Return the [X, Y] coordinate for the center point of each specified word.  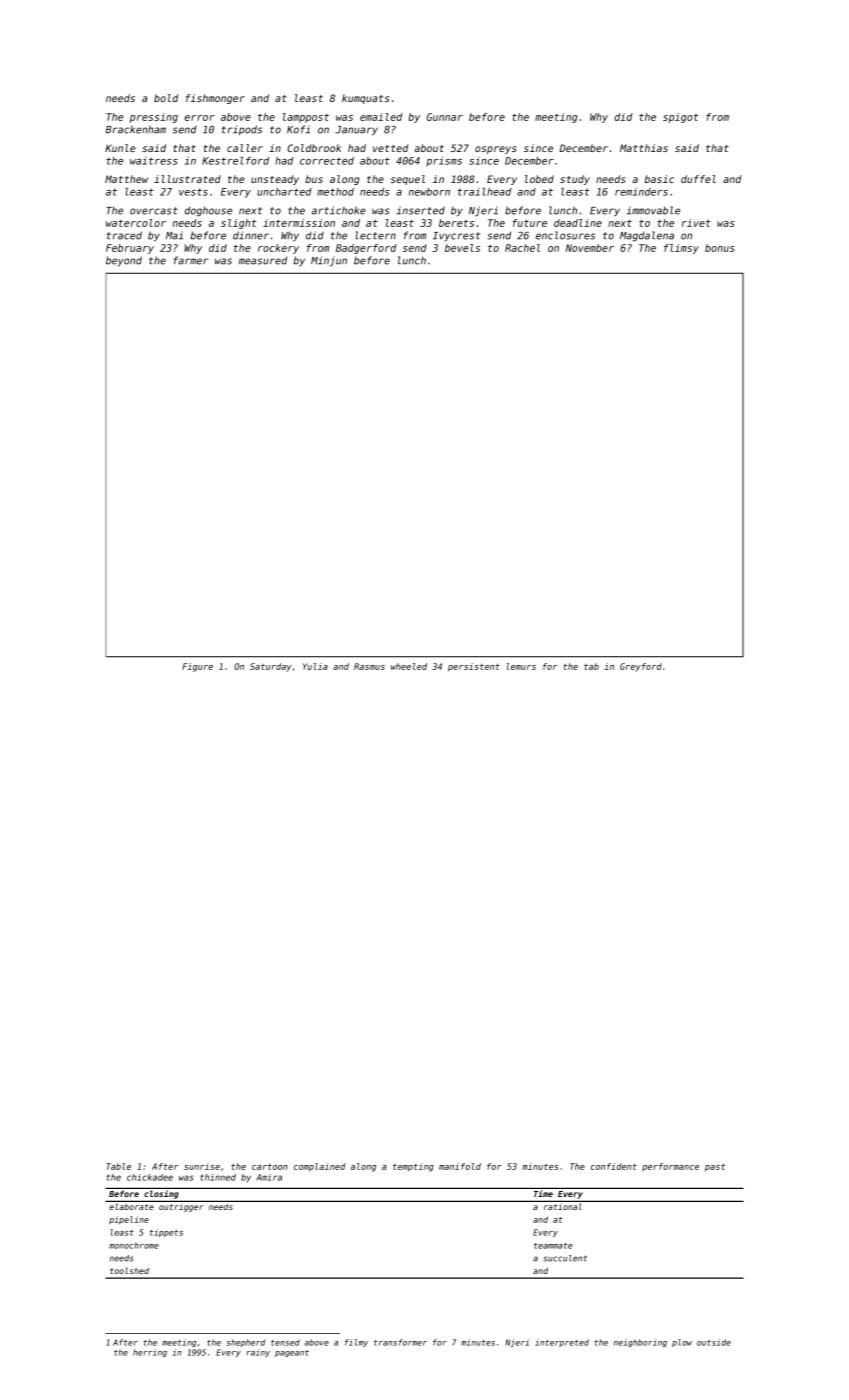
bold [166, 98]
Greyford [641, 667]
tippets [166, 1233]
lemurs [521, 666]
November [590, 248]
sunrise [202, 1166]
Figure [197, 667]
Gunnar [445, 117]
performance [670, 1167]
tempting [413, 1167]
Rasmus [369, 666]
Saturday [270, 667]
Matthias [644, 148]
